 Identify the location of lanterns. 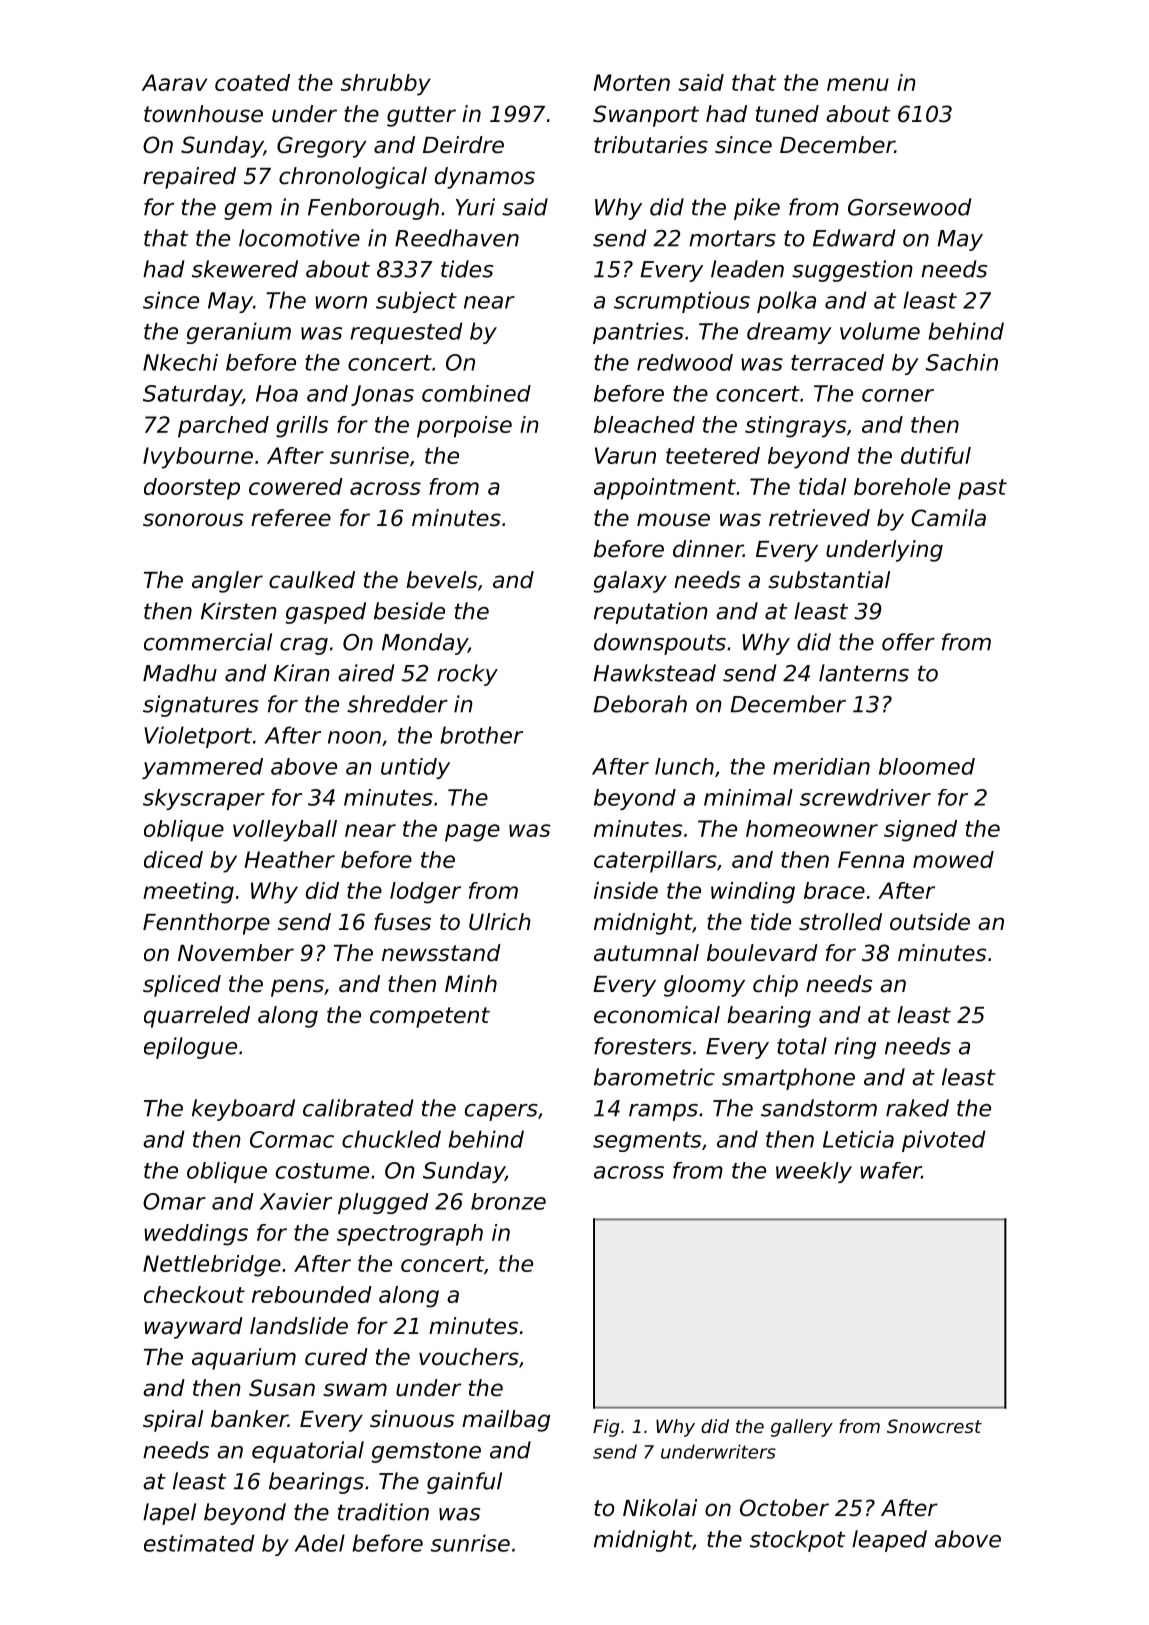
(864, 673).
